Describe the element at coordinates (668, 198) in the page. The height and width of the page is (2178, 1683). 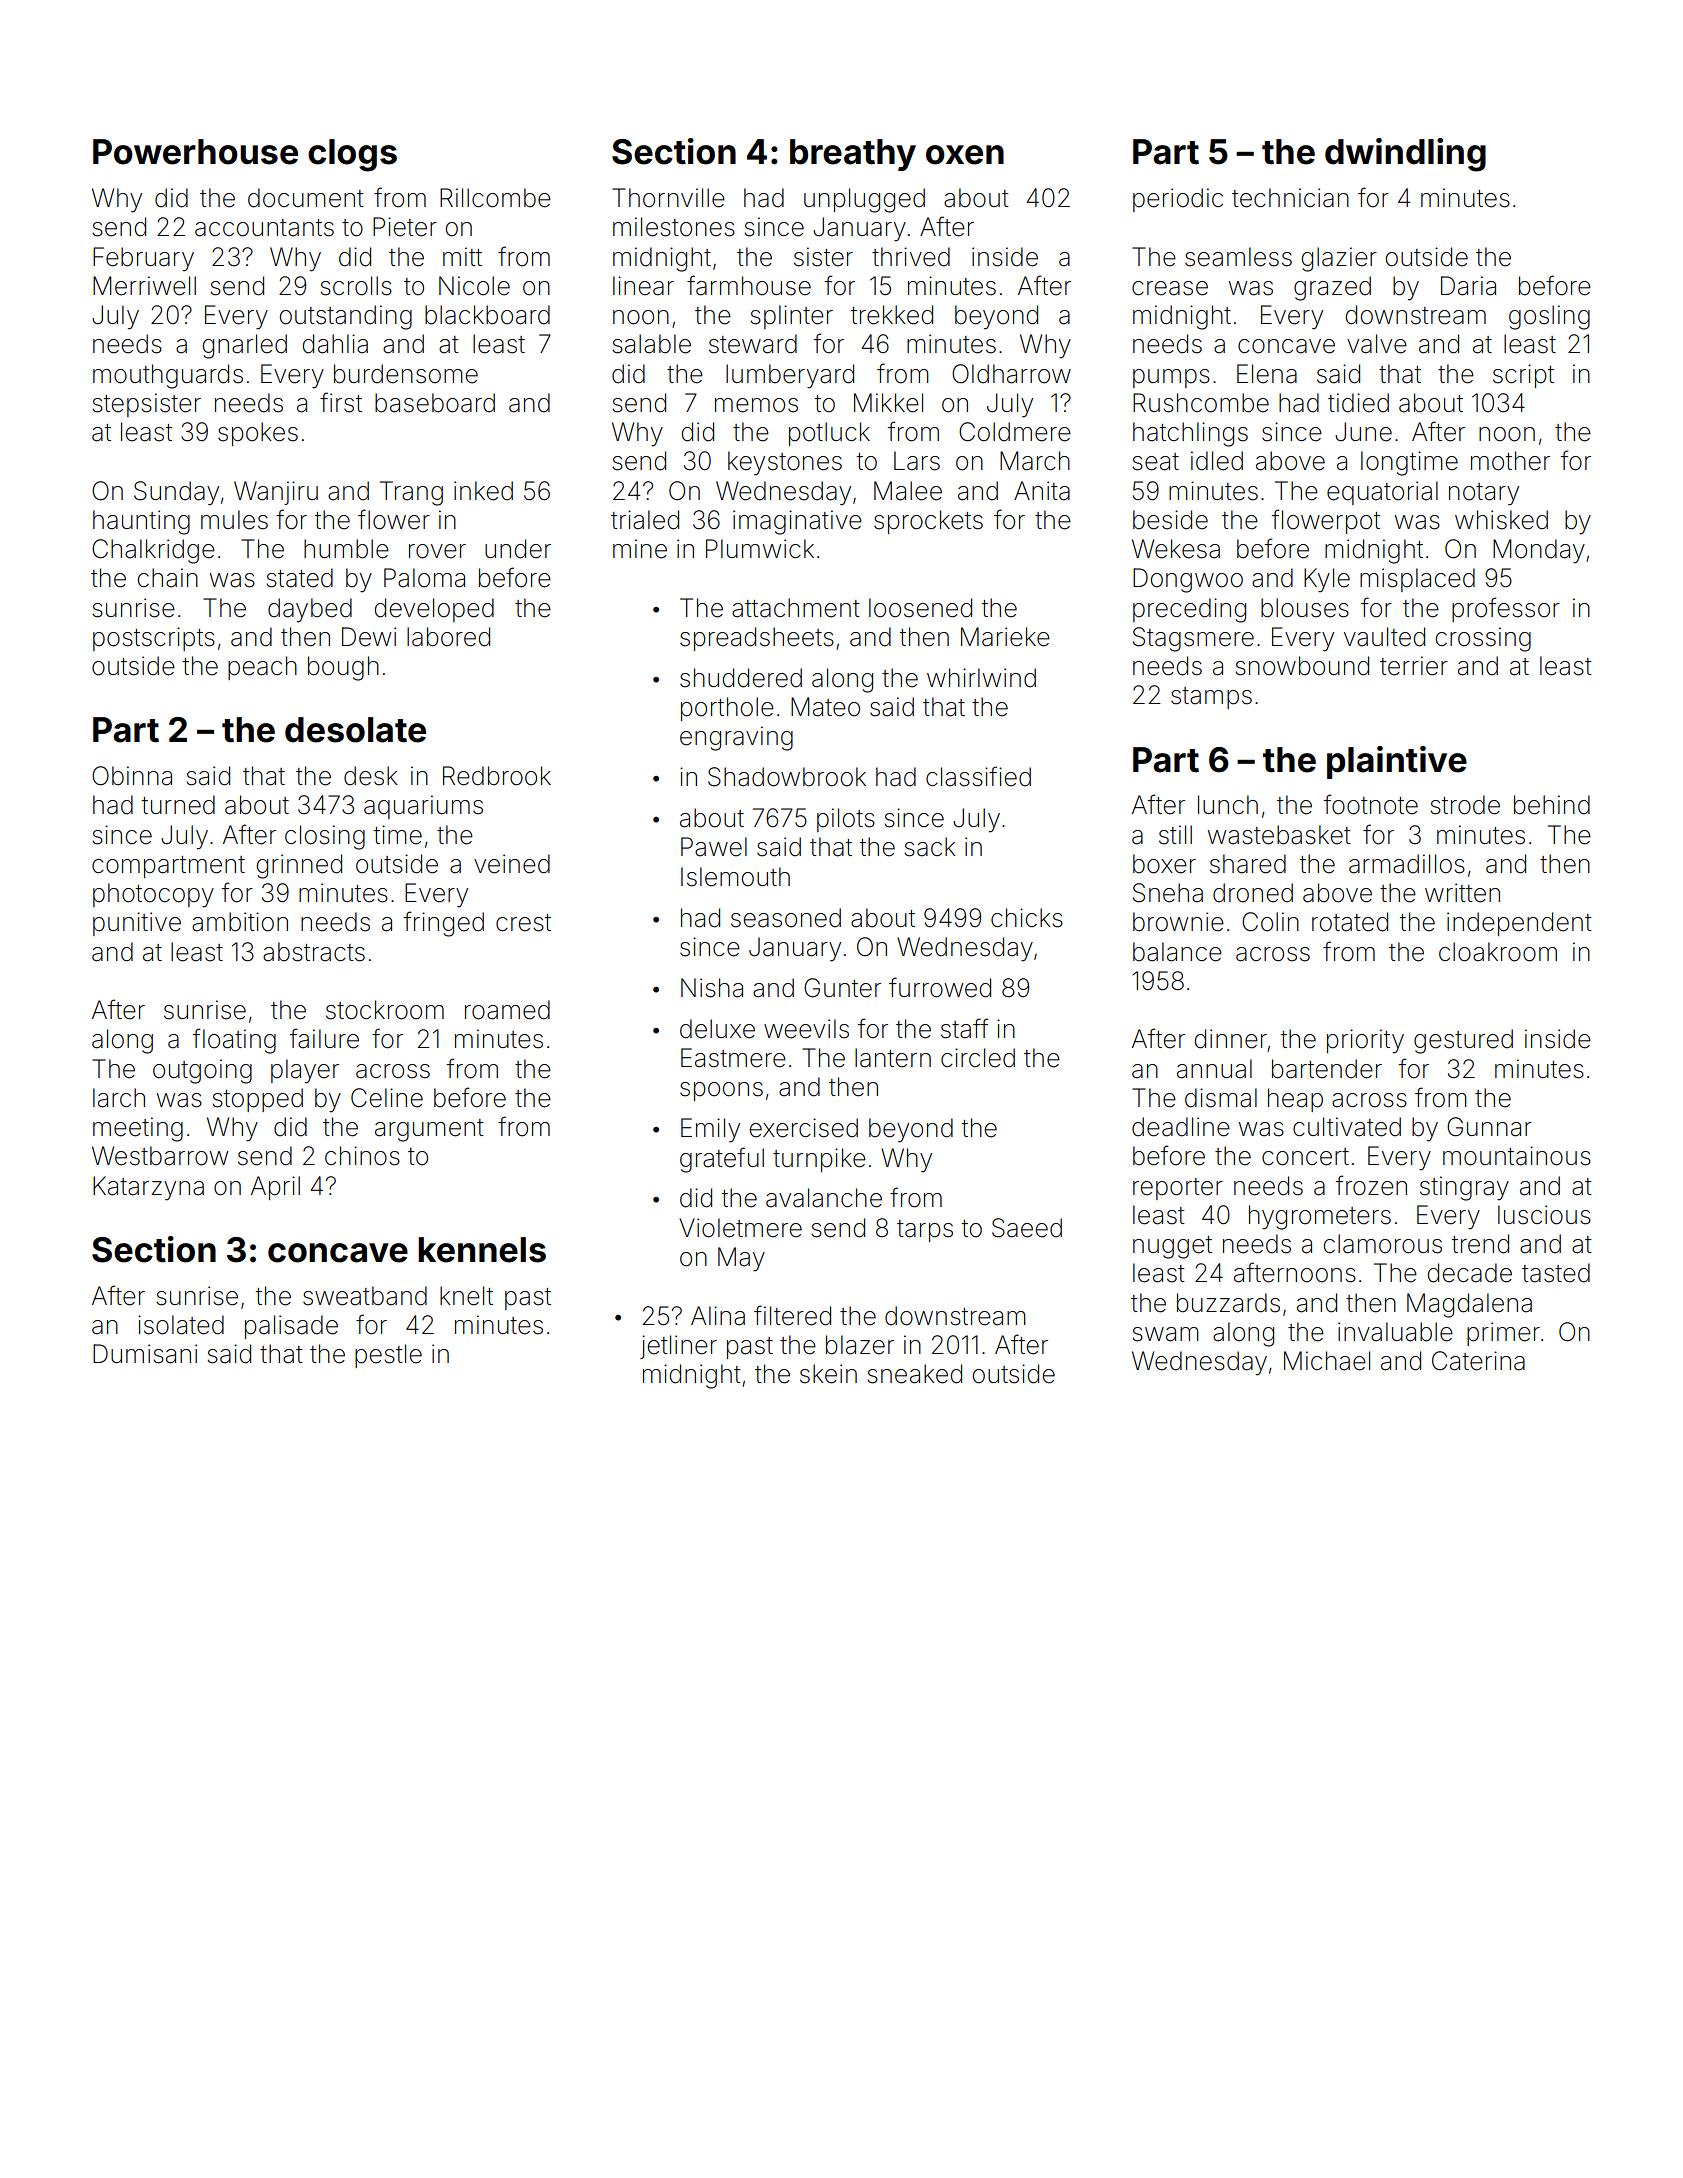
I see `Thornville` at that location.
